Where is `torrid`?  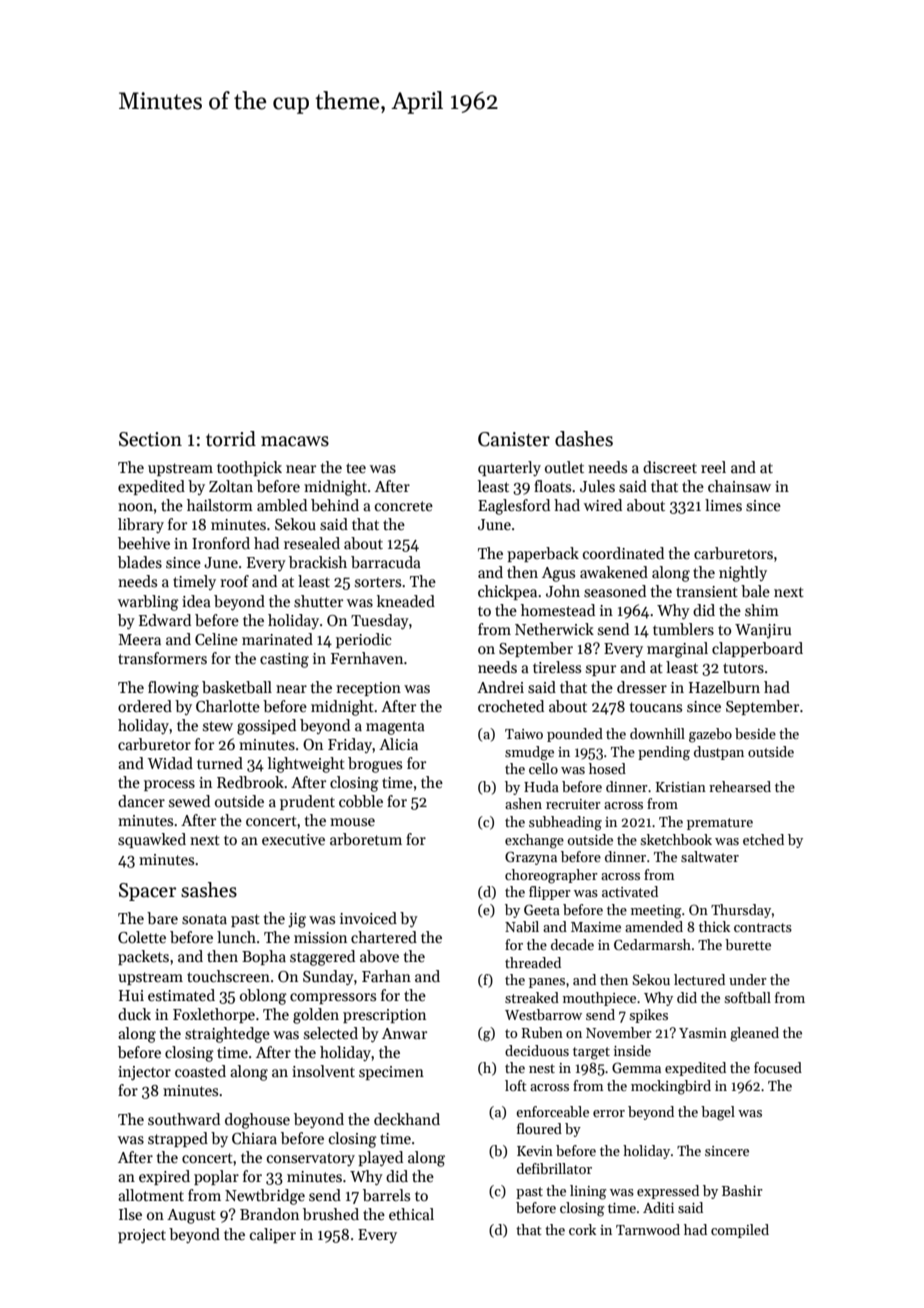
torrid is located at coordinates (231, 439).
